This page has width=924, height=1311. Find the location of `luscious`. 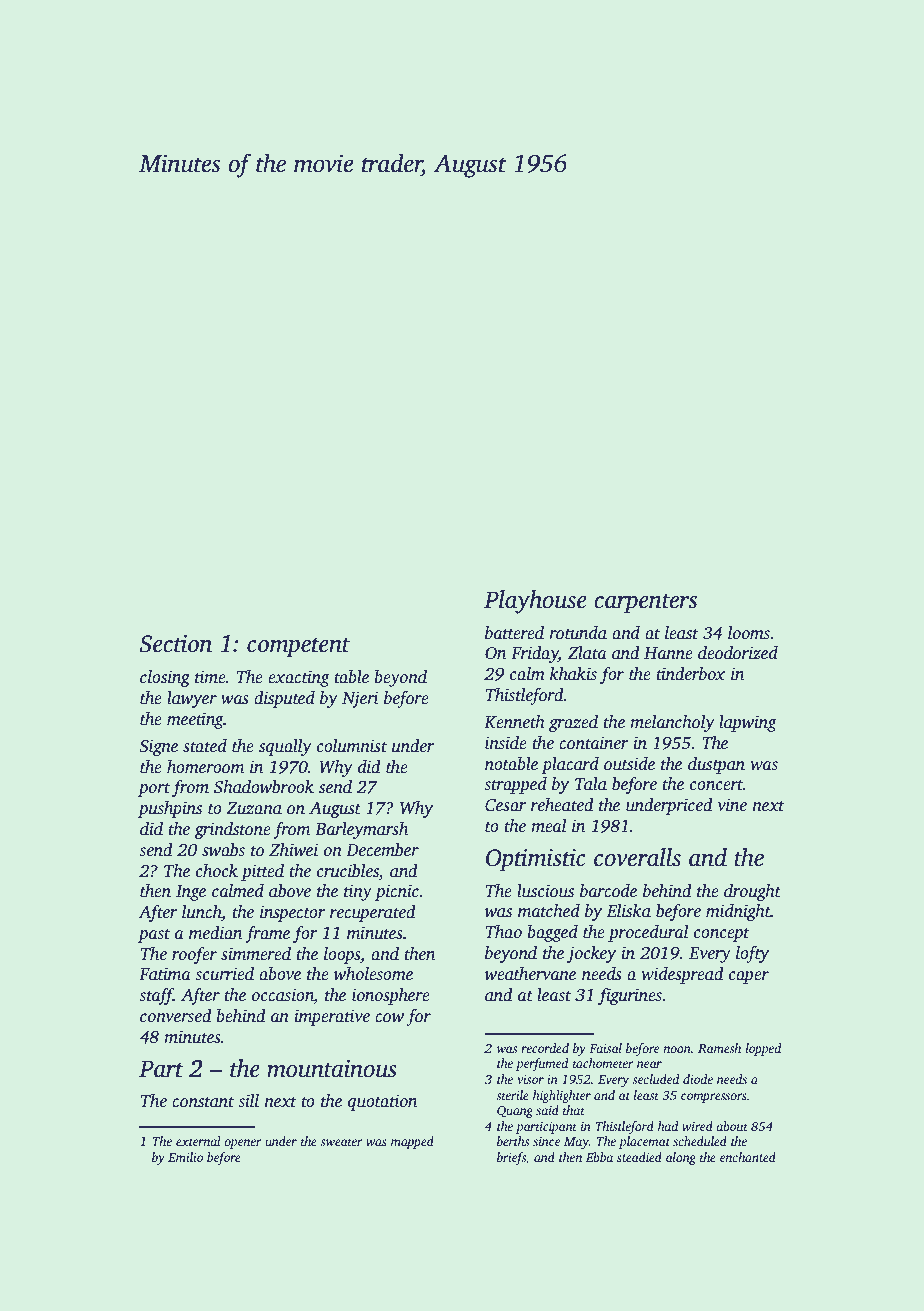

luscious is located at coordinates (545, 891).
